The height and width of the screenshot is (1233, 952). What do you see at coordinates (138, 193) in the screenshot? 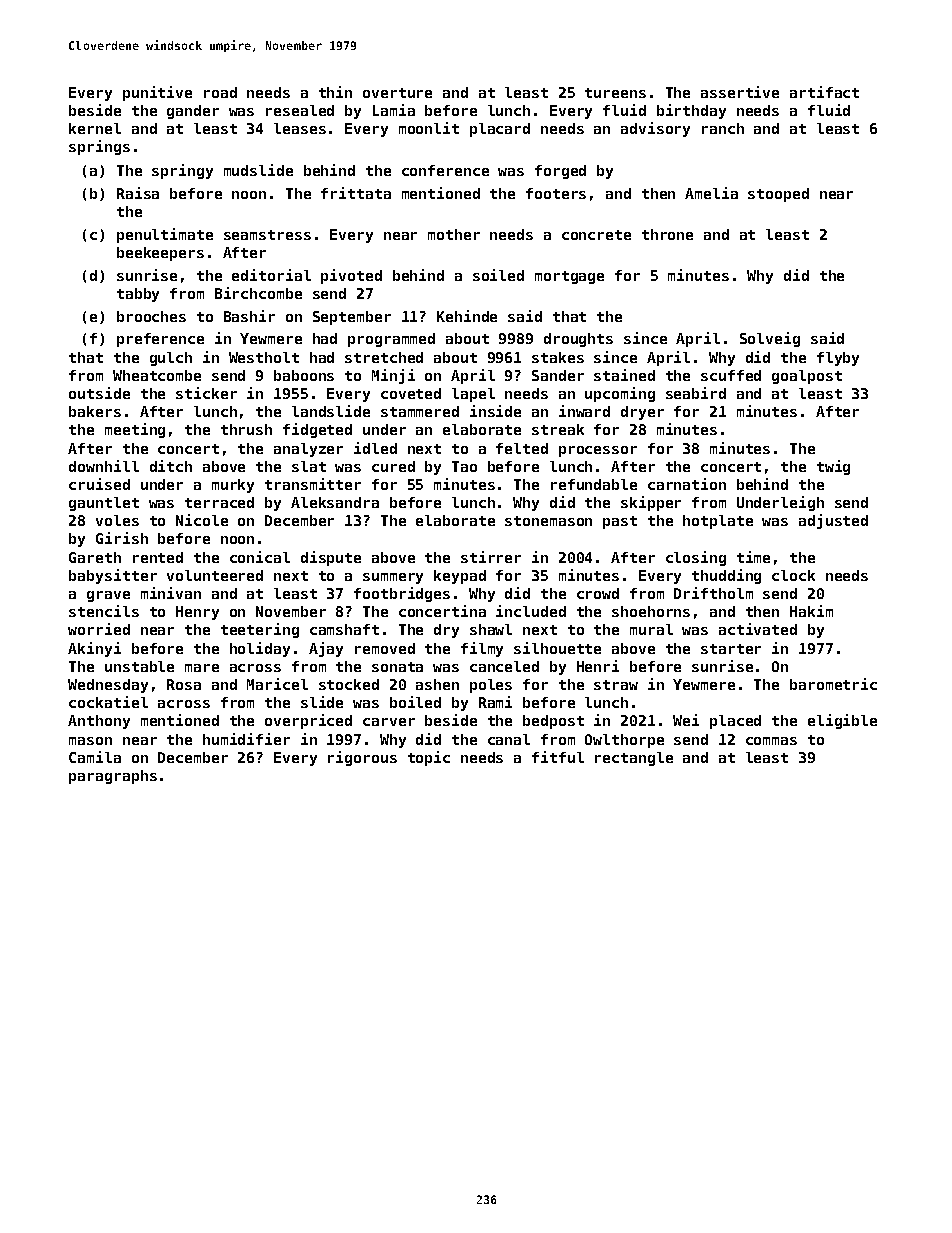
I see `Raisa` at bounding box center [138, 193].
